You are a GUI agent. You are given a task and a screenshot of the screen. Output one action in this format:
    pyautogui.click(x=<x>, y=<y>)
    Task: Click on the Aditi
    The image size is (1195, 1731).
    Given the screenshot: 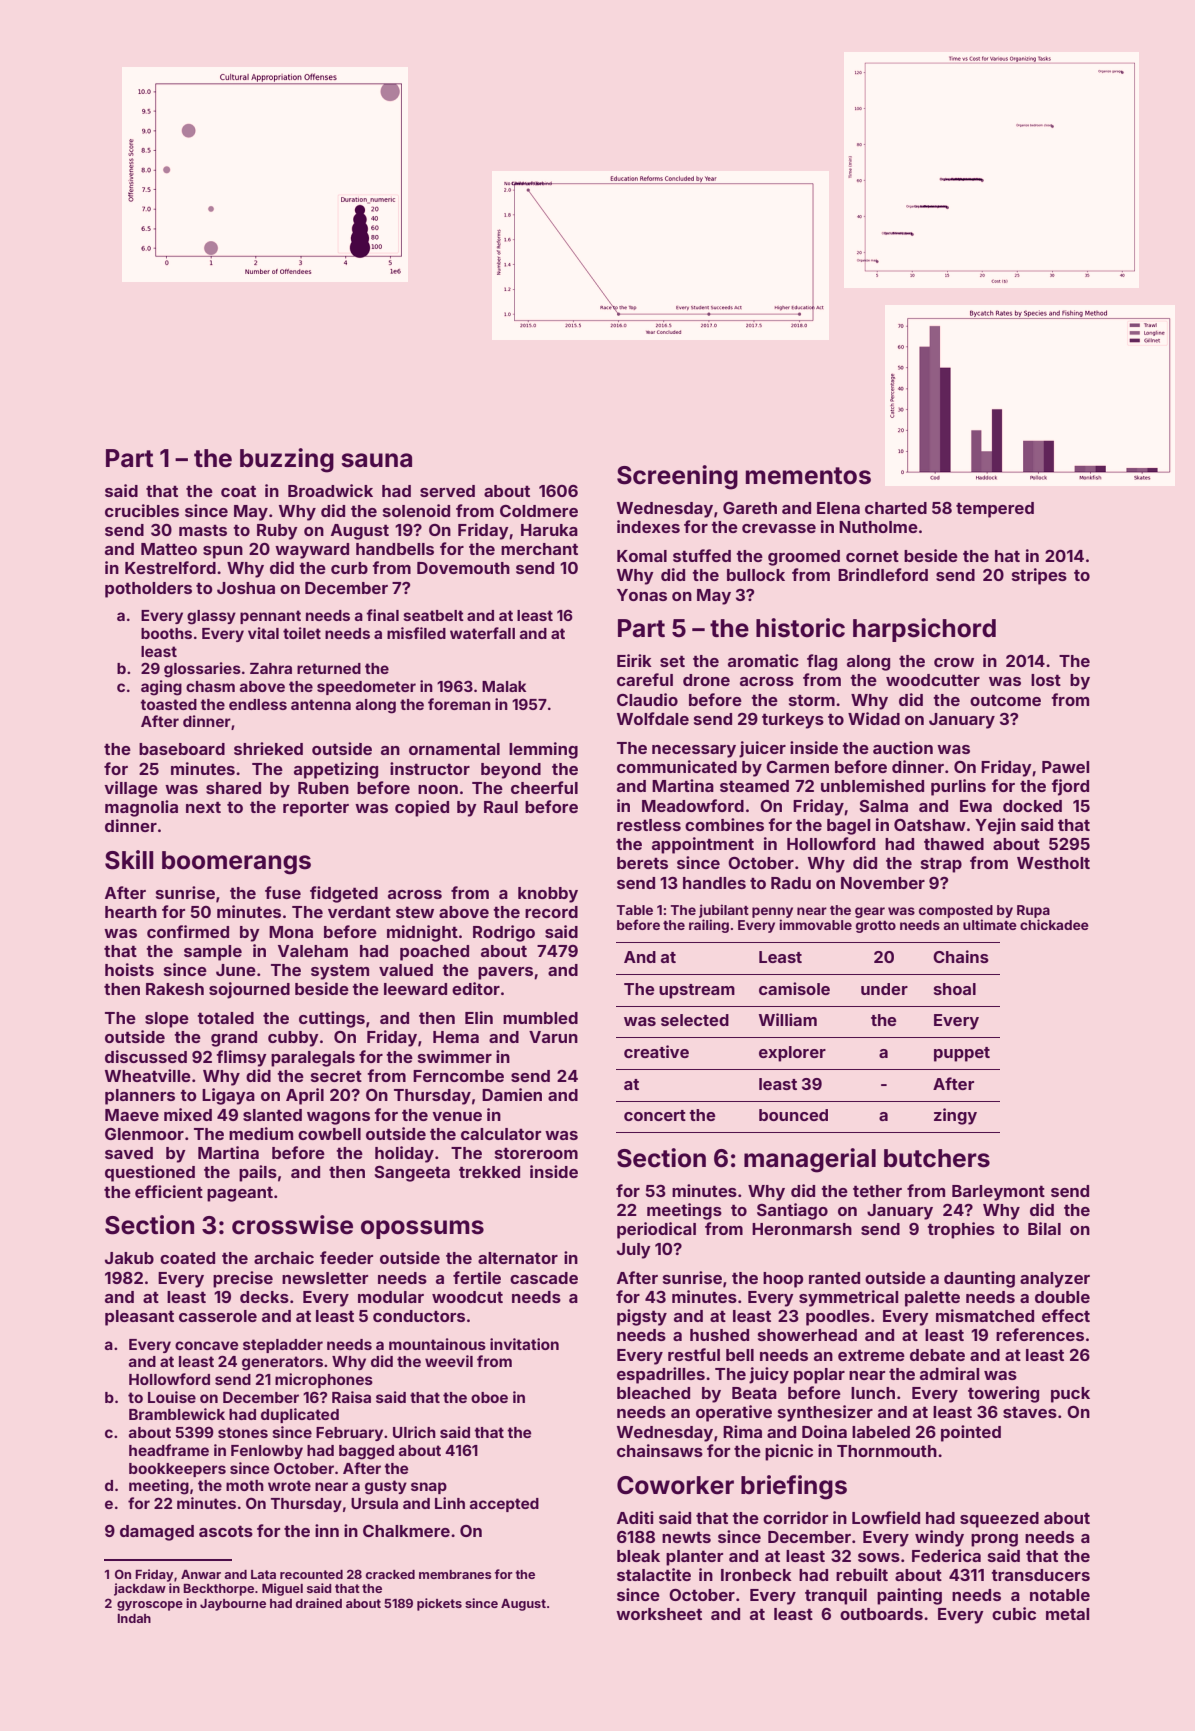 What is the action you would take?
    pyautogui.click(x=635, y=1517)
